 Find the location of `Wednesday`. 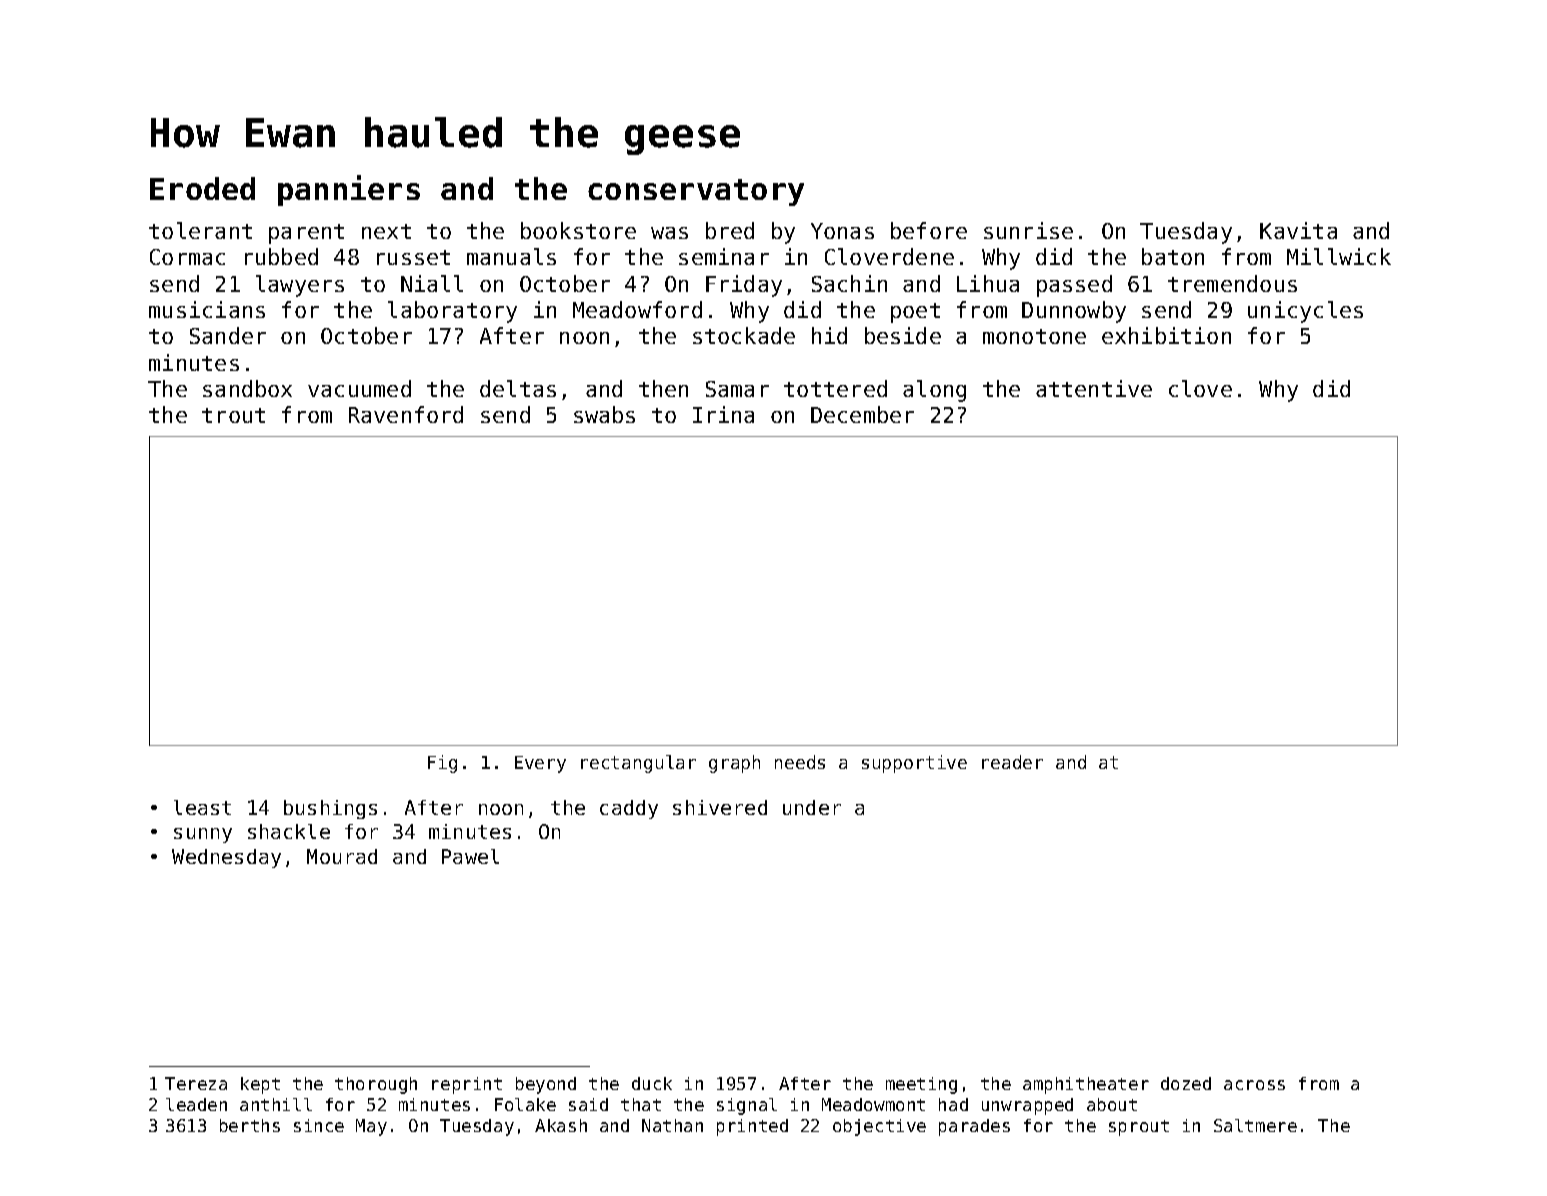

Wednesday is located at coordinates (226, 858).
